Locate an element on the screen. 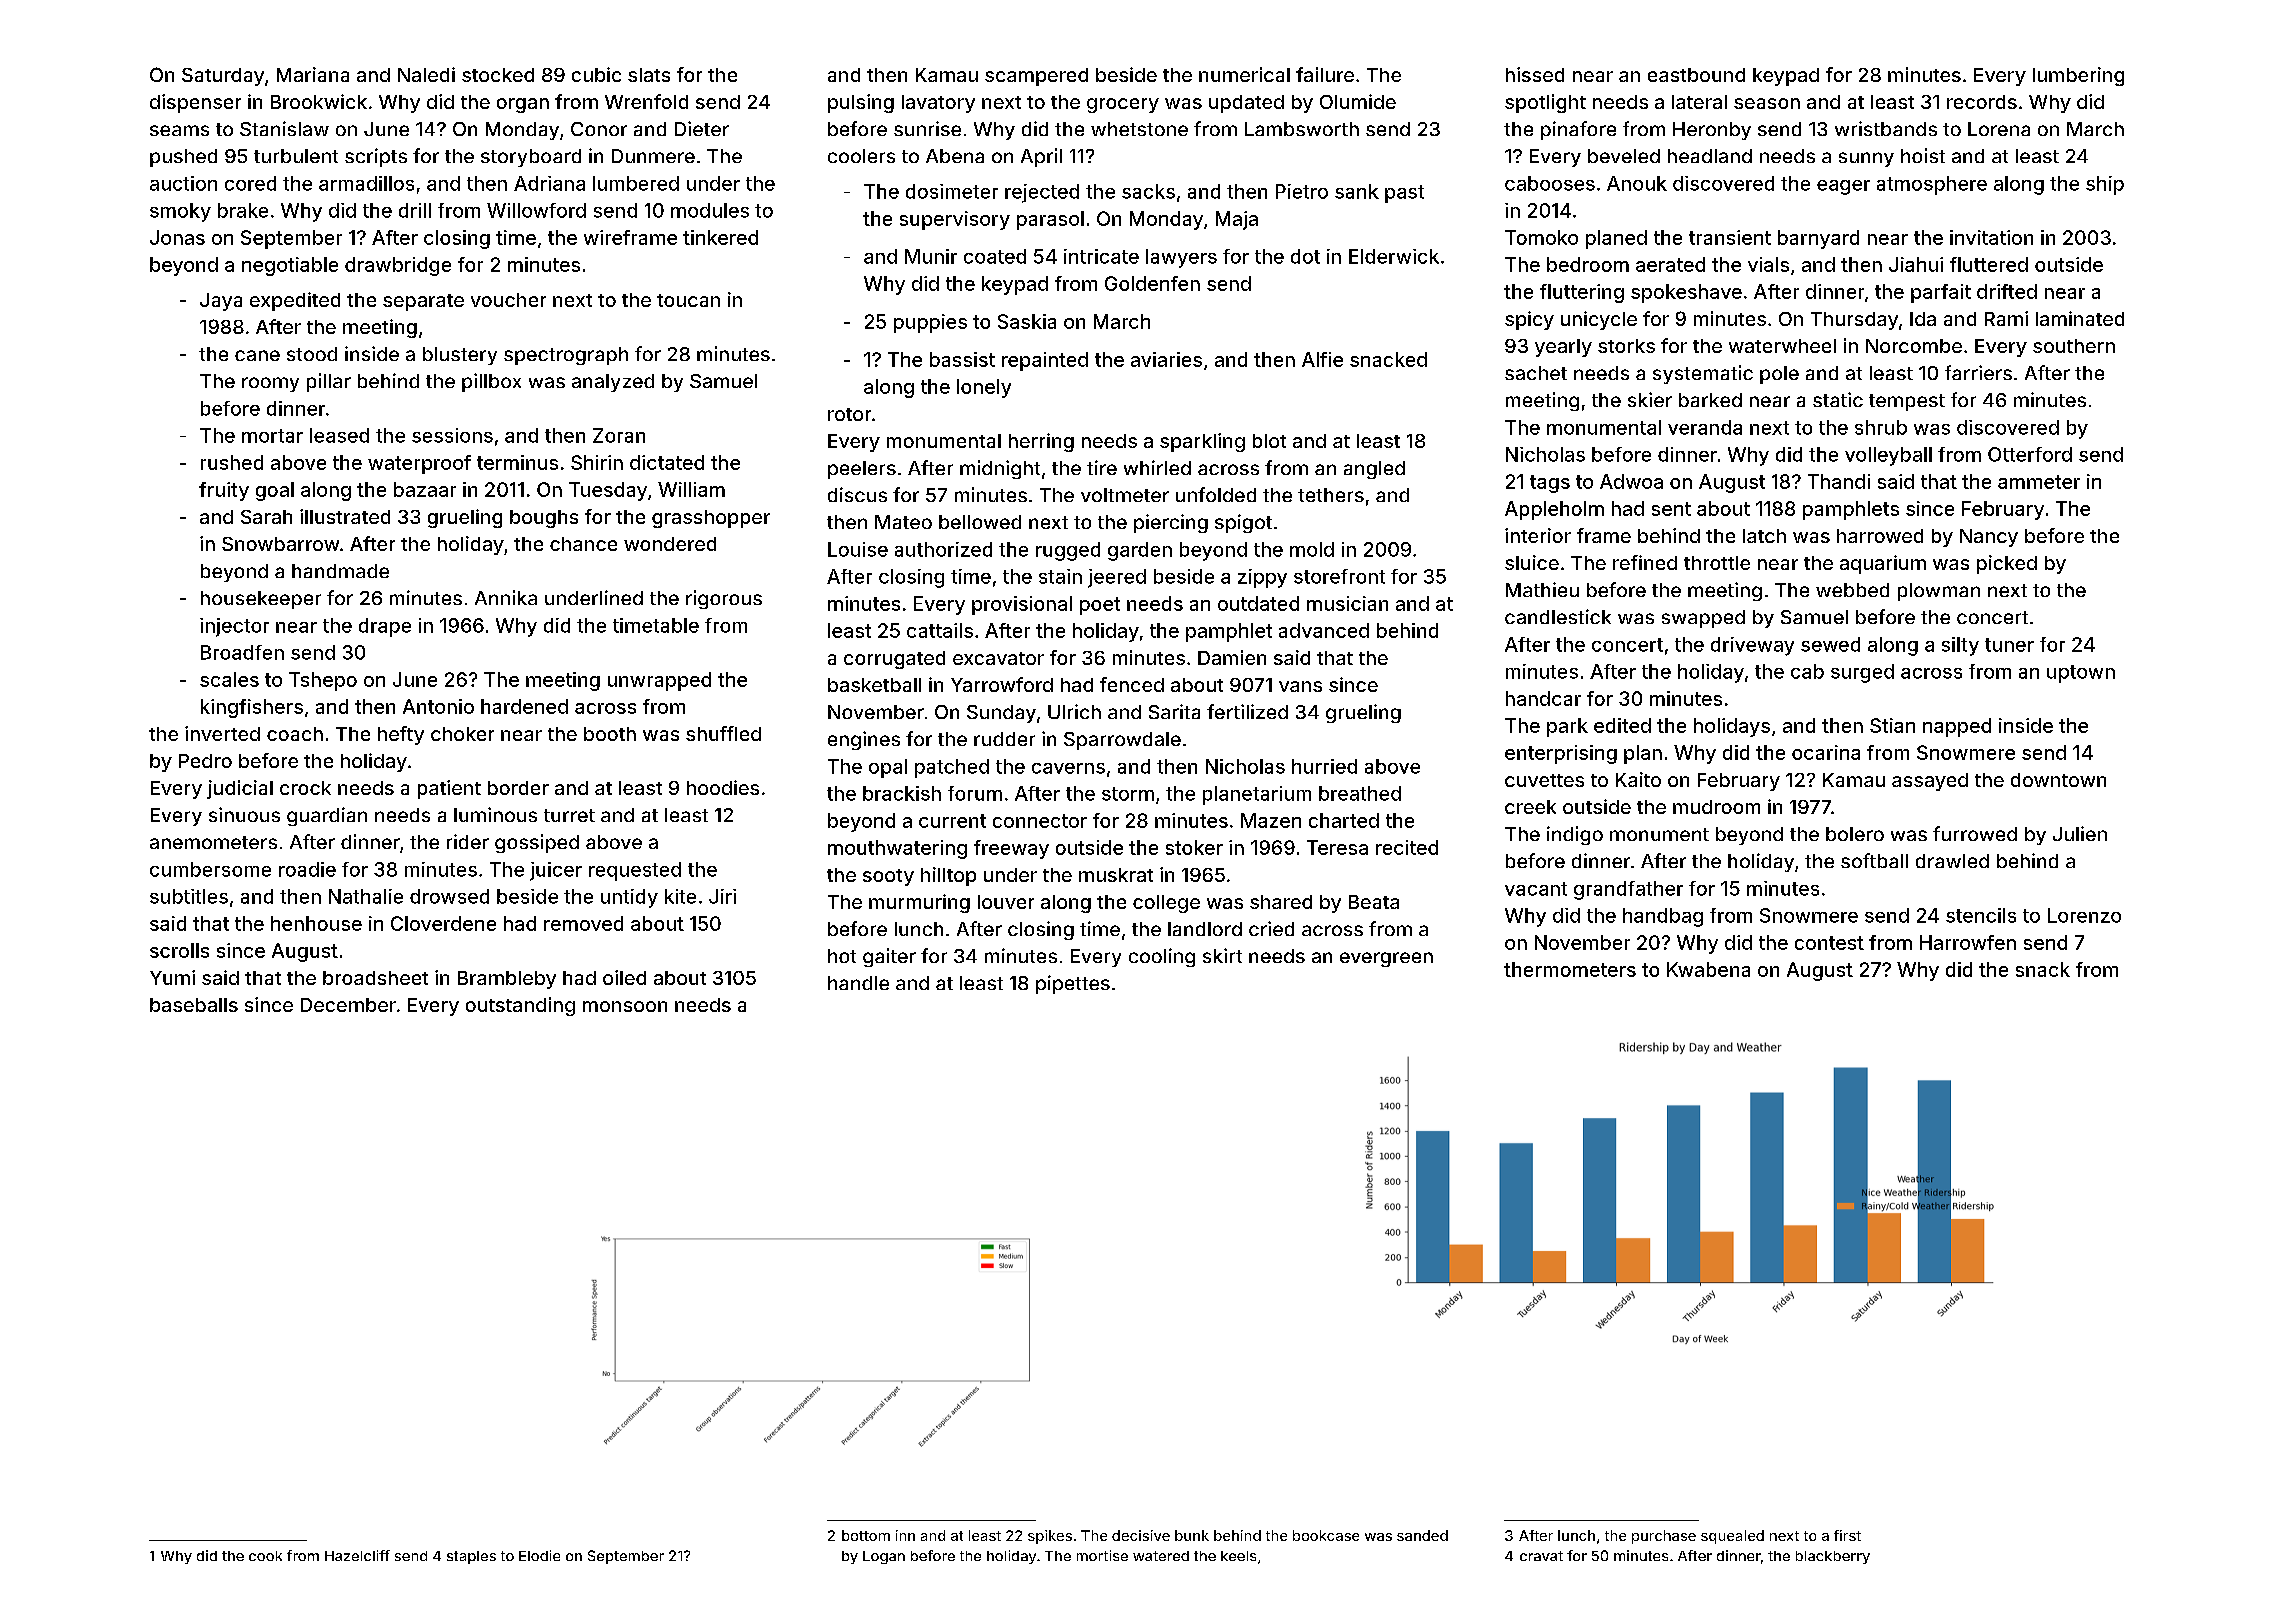  harrowed is located at coordinates (1880, 536).
